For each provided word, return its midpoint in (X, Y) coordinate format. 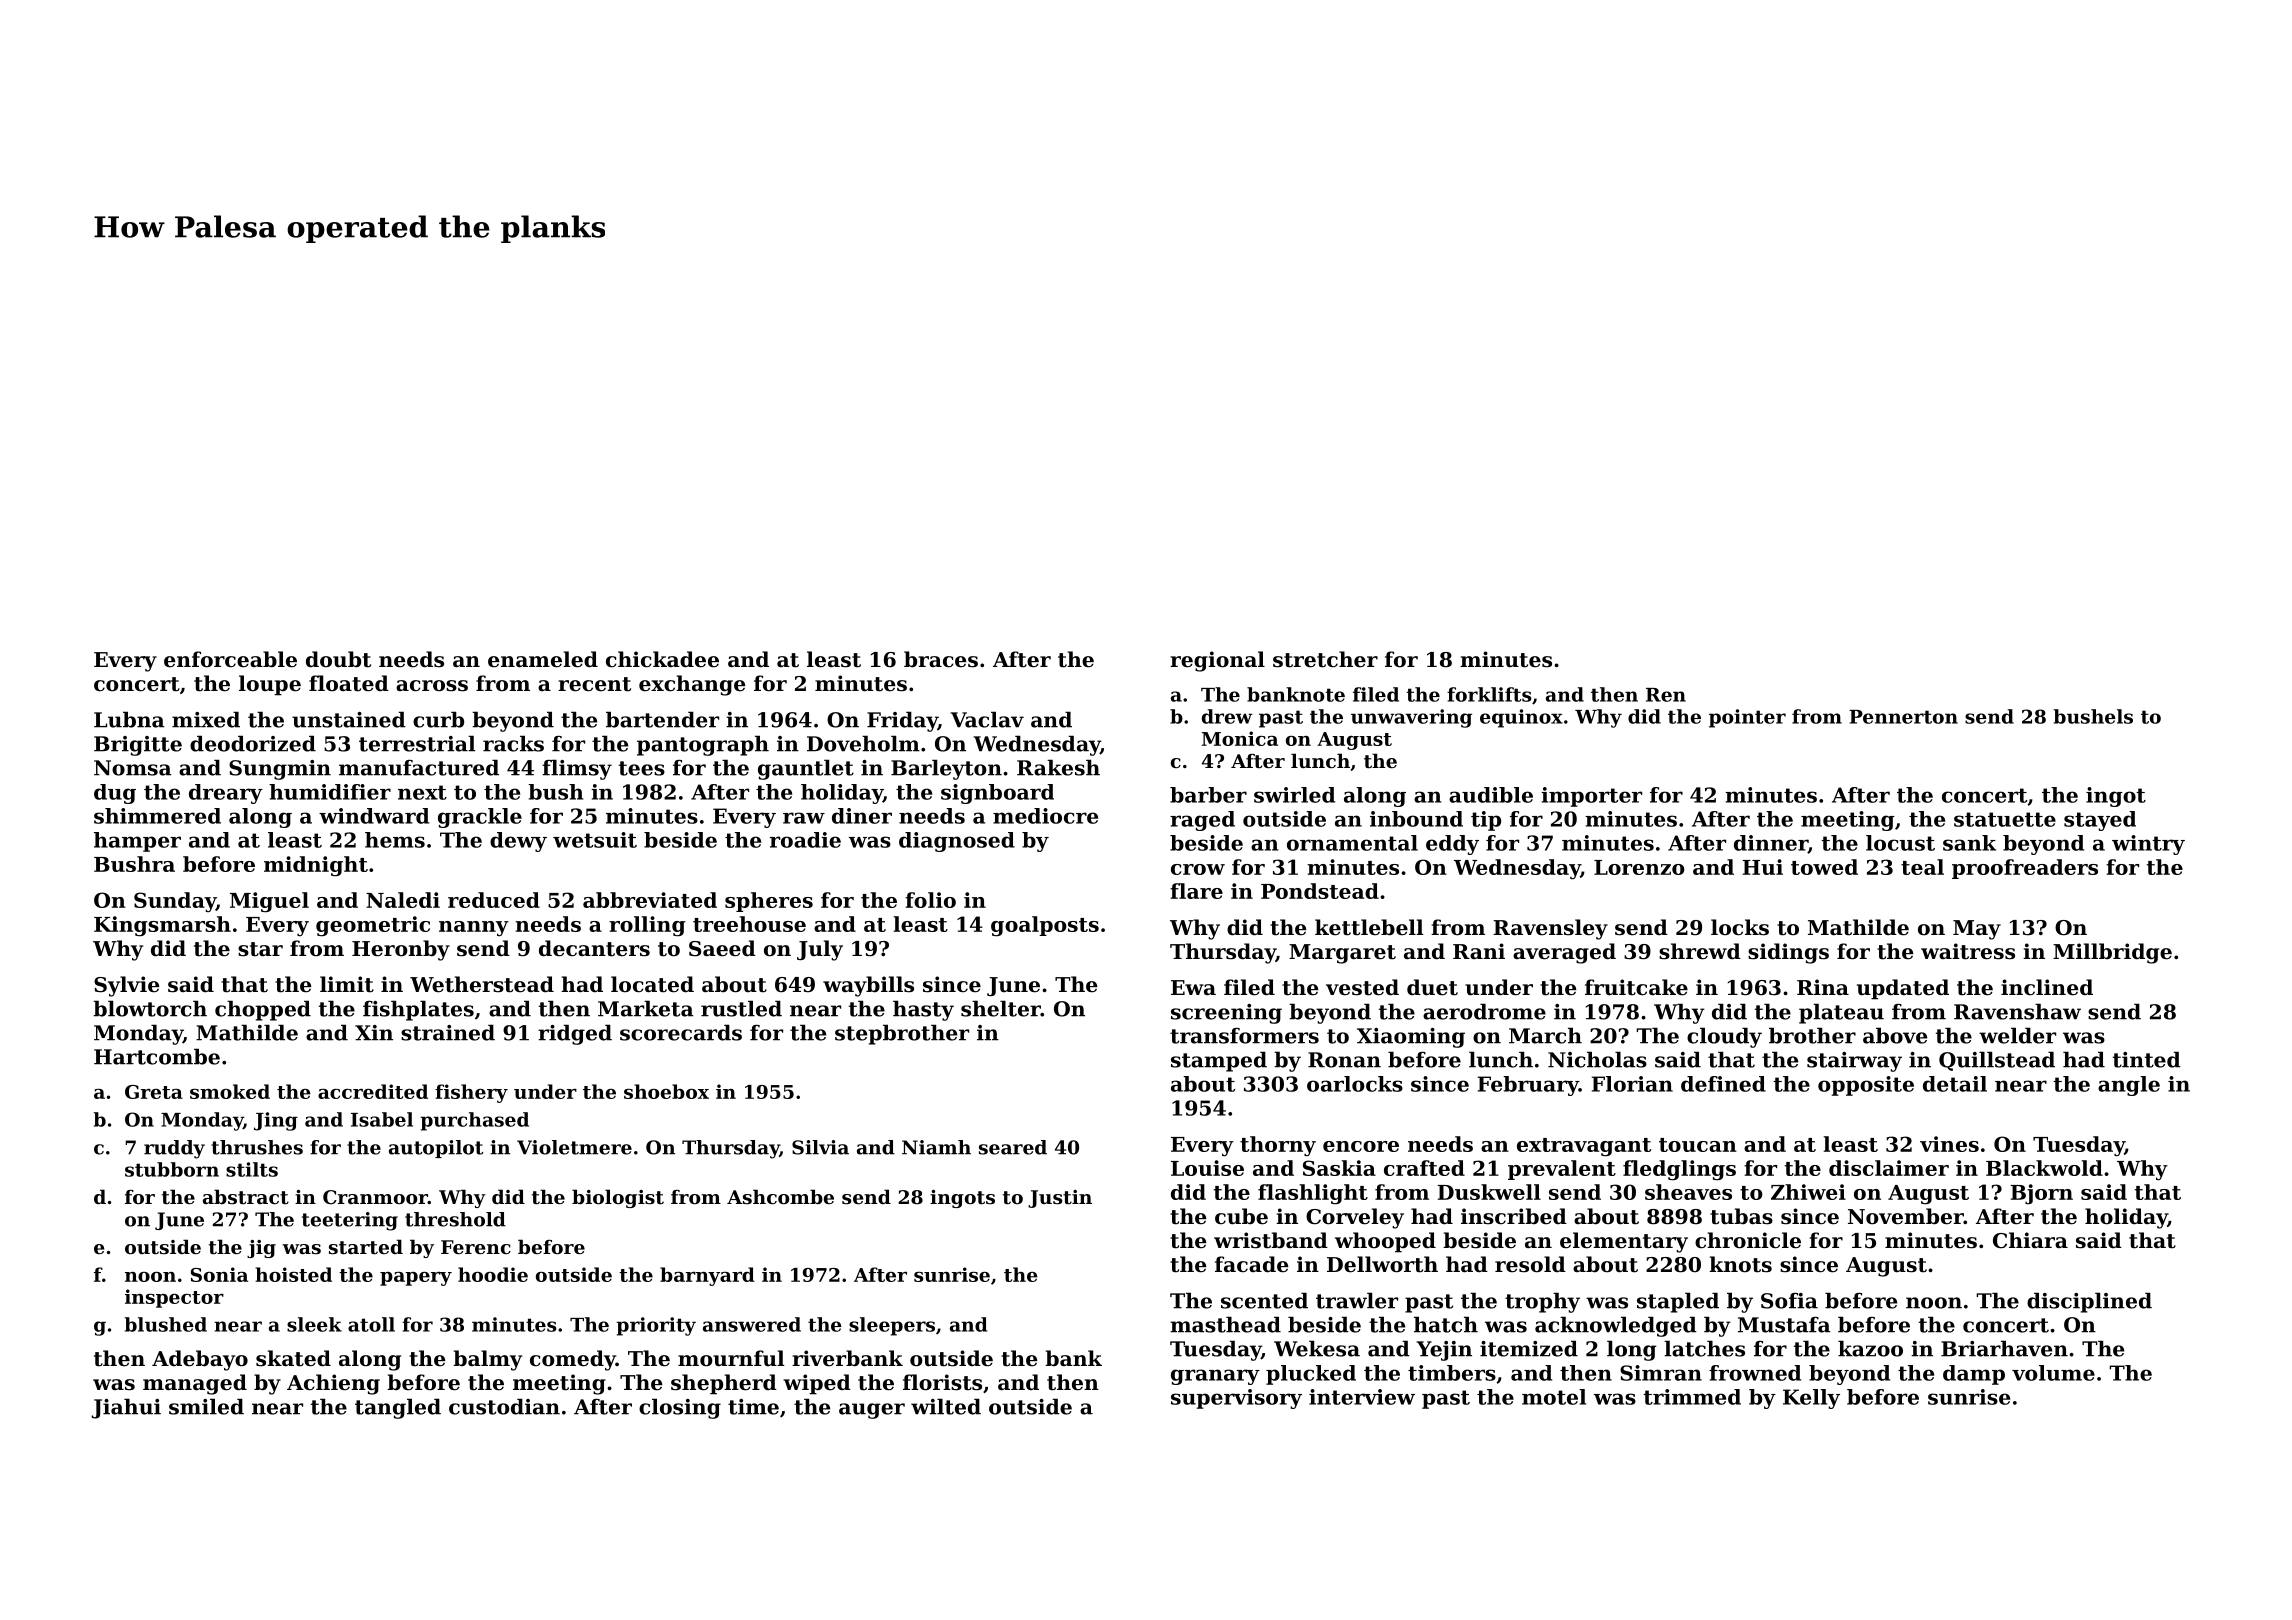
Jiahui (126, 1408)
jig (261, 1249)
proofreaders (2025, 869)
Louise (1207, 1168)
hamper (137, 842)
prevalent (1562, 1170)
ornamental (1352, 843)
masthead (1225, 1324)
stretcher (1325, 659)
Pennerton (1903, 717)
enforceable (230, 659)
